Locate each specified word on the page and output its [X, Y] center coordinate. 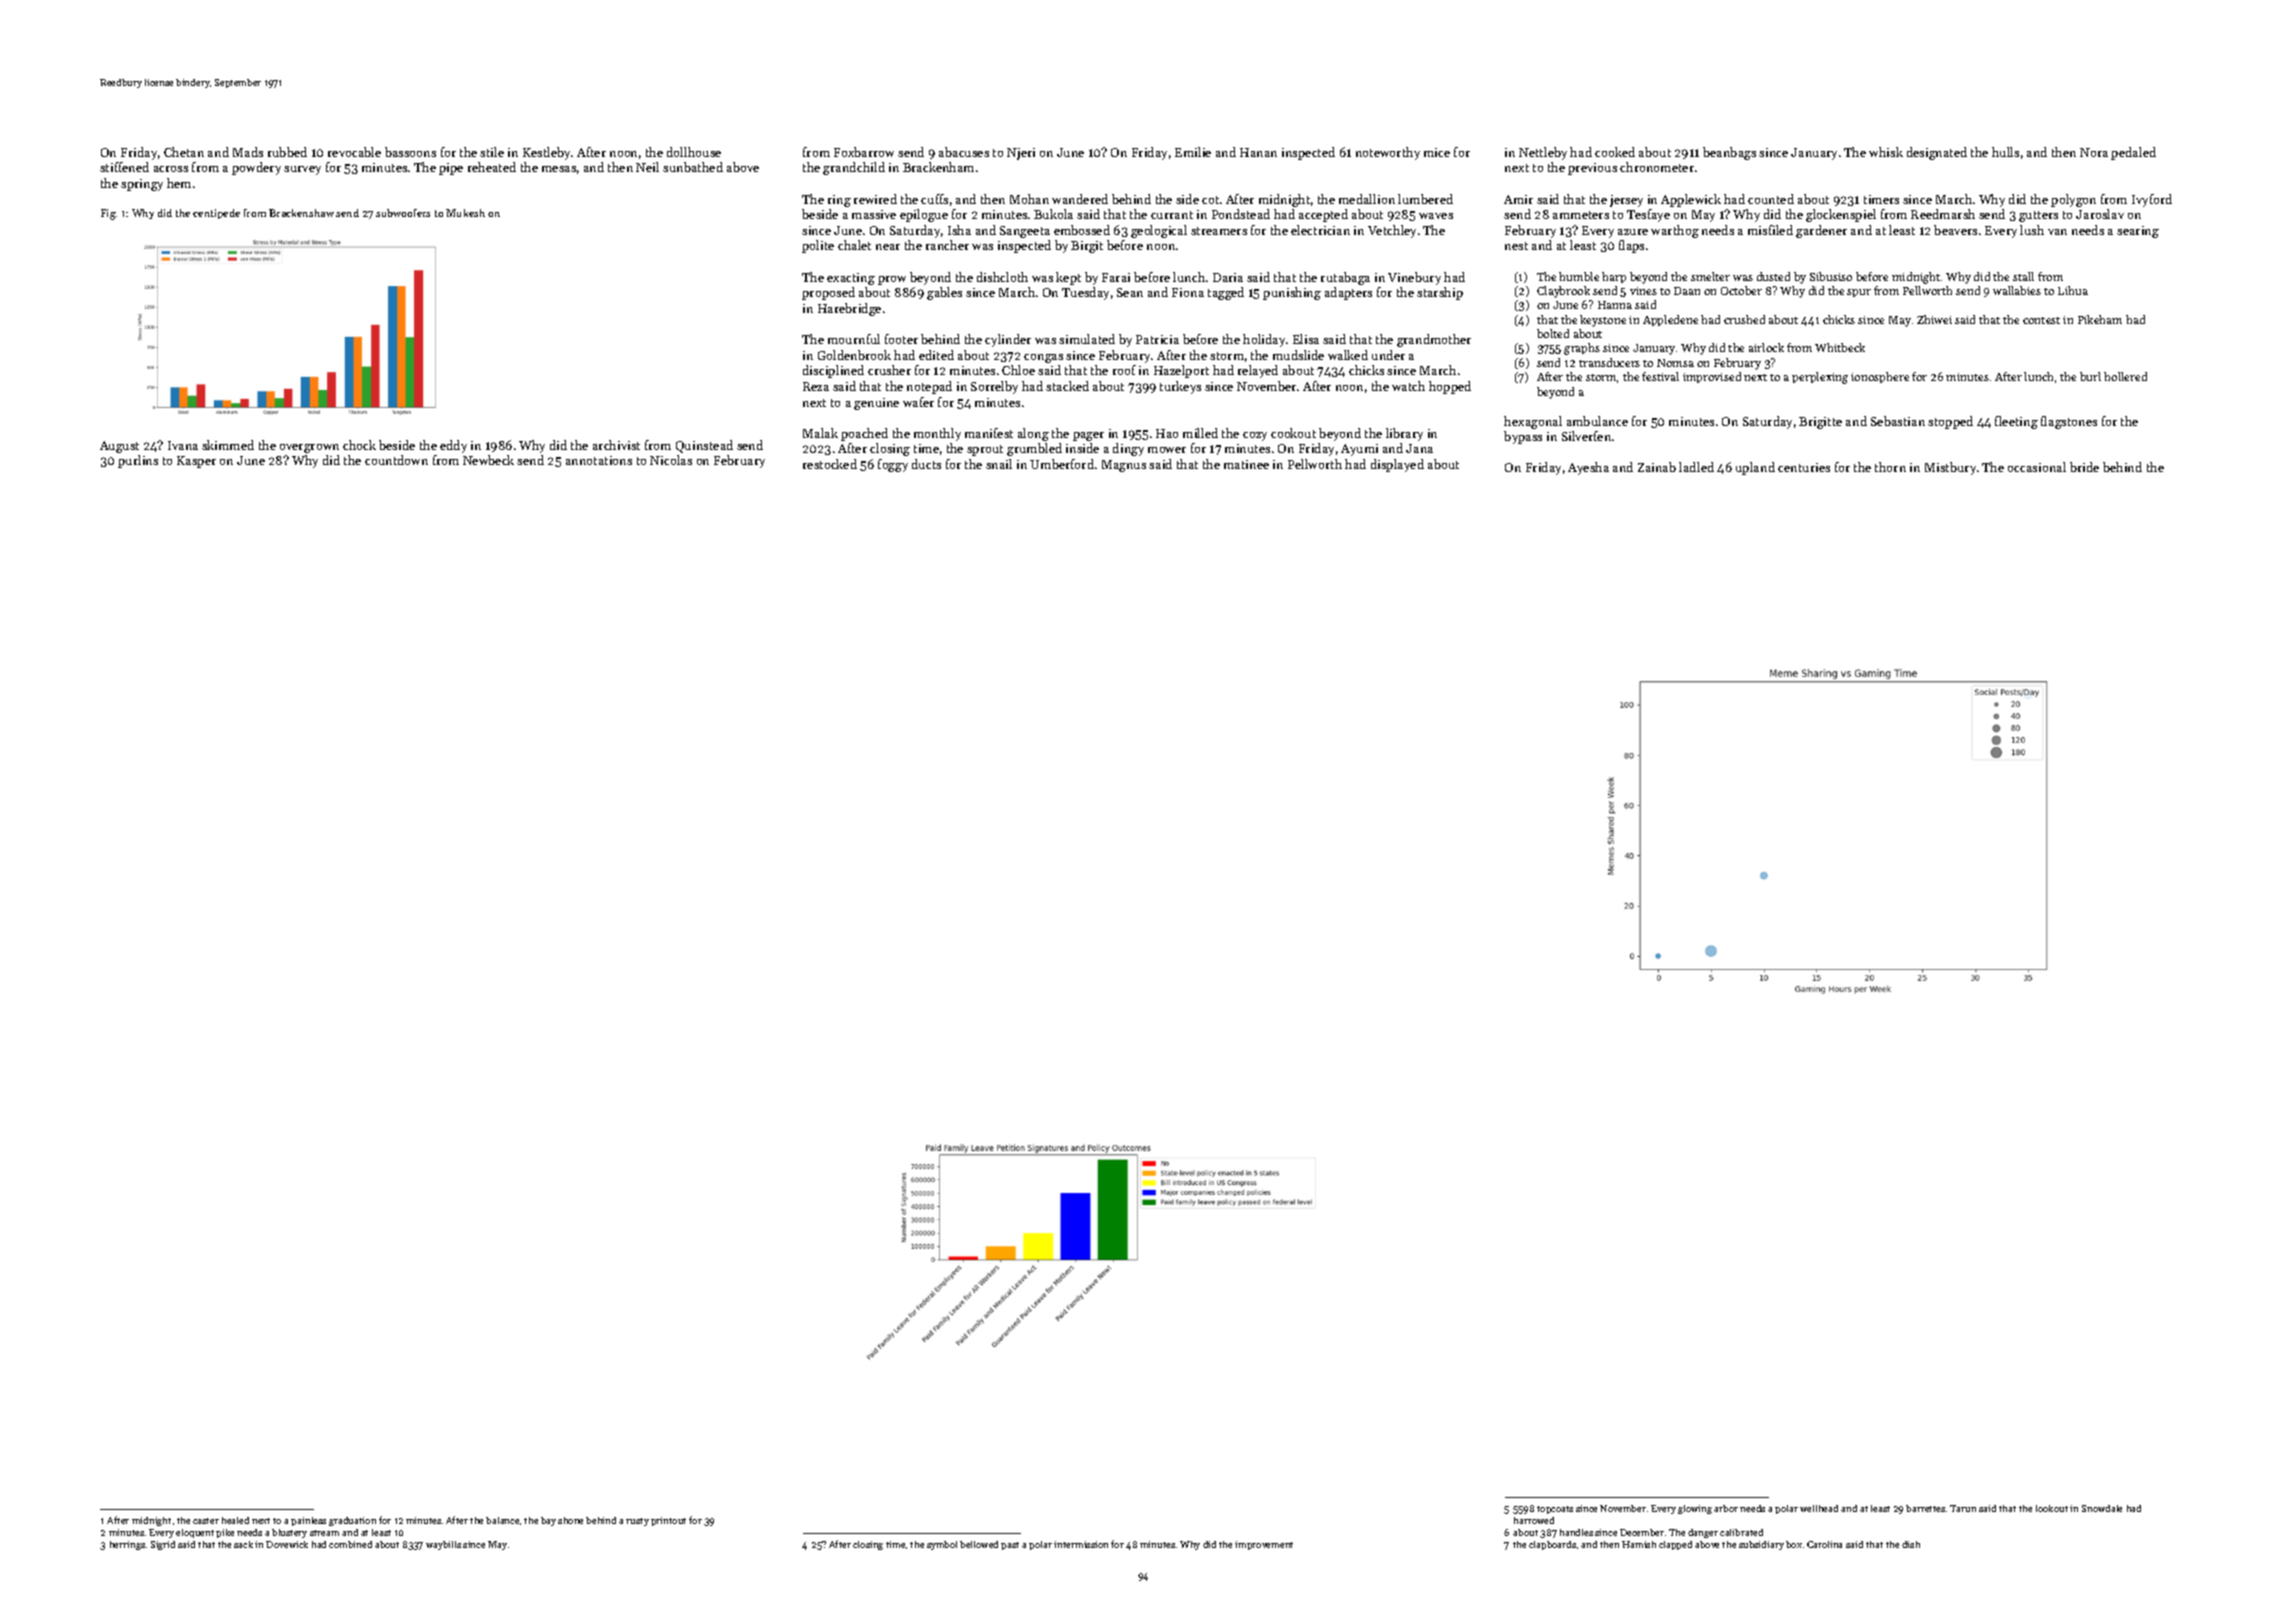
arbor [1726, 1508]
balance [502, 1520]
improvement [1264, 1545]
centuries [1804, 467]
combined [350, 1544]
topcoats [1555, 1510]
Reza [816, 386]
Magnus [1124, 466]
